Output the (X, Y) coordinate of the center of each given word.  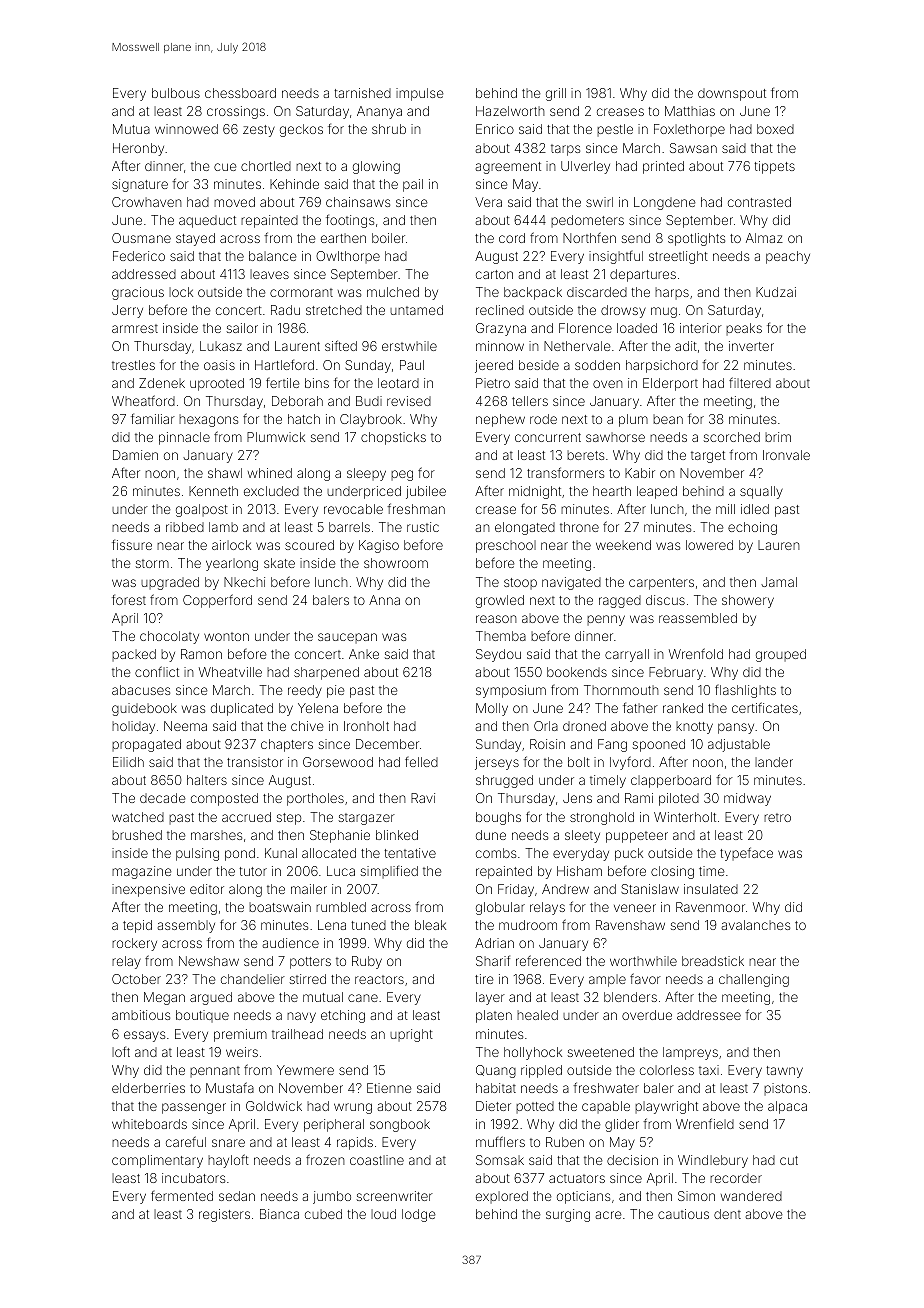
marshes (216, 835)
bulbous (176, 93)
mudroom (528, 925)
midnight (535, 492)
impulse (420, 94)
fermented (182, 1195)
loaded (637, 328)
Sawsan (693, 148)
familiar (153, 418)
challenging (754, 980)
